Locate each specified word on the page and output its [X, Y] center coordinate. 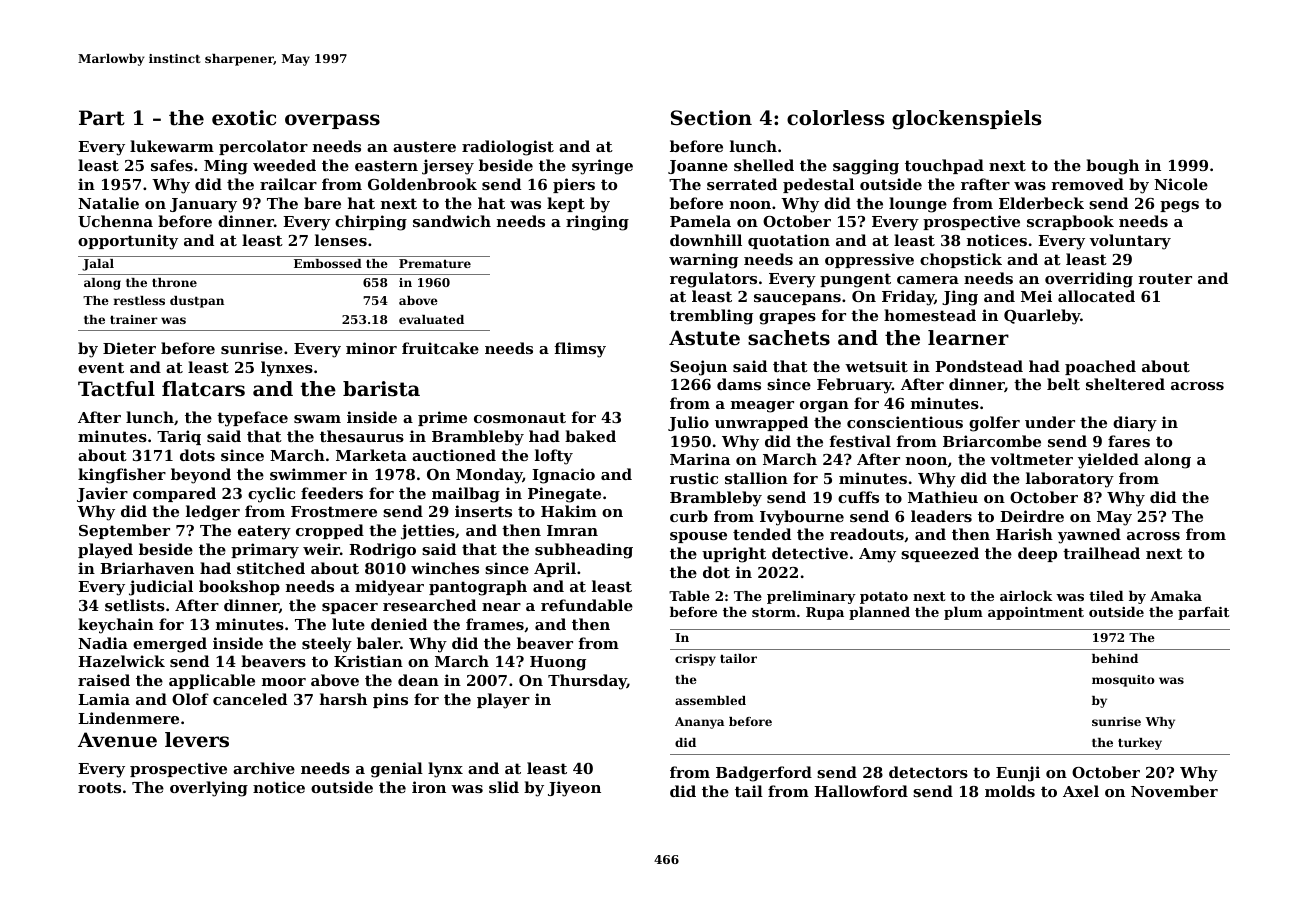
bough [1112, 167]
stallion [756, 478]
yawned [1089, 536]
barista [381, 389]
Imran [572, 530]
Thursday [587, 682]
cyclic [271, 495]
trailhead [1101, 553]
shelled [764, 165]
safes [172, 165]
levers [197, 740]
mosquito [1123, 681]
